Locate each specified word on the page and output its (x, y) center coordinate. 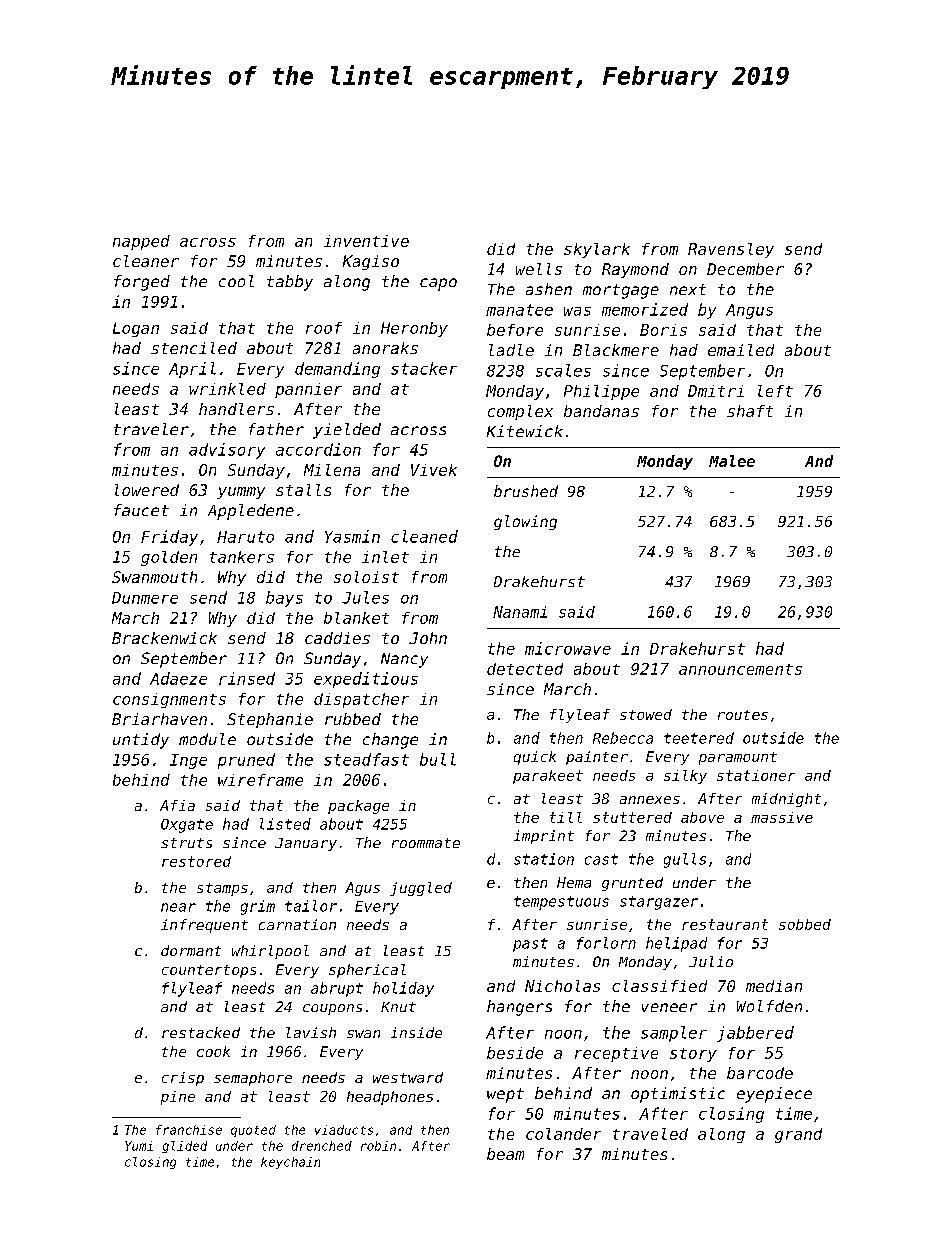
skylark (597, 250)
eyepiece (774, 1095)
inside (416, 1032)
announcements (740, 669)
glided (184, 1147)
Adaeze (178, 678)
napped (141, 242)
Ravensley (731, 250)
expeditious (366, 680)
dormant (191, 950)
